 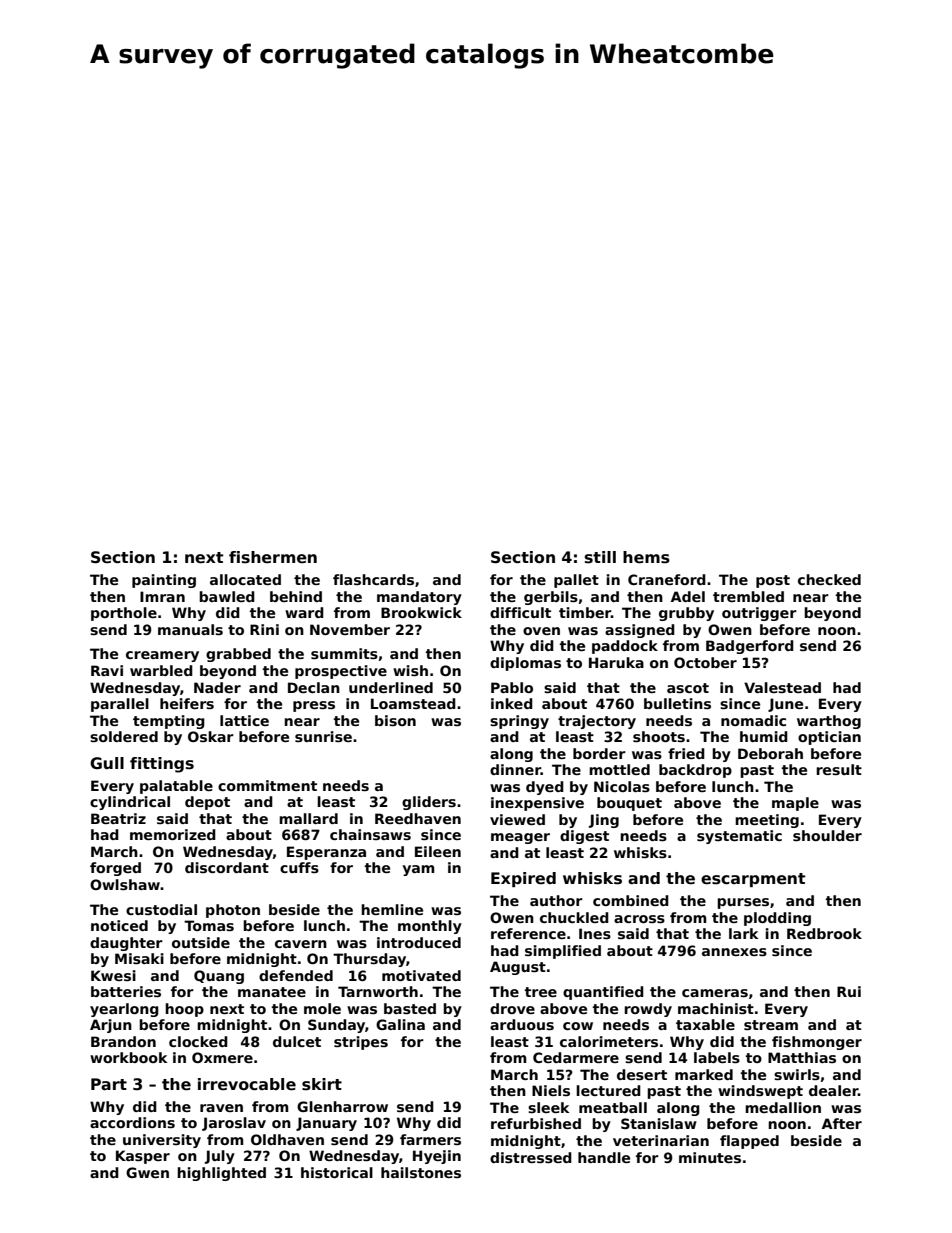 What do you see at coordinates (541, 631) in the screenshot?
I see `oven` at bounding box center [541, 631].
